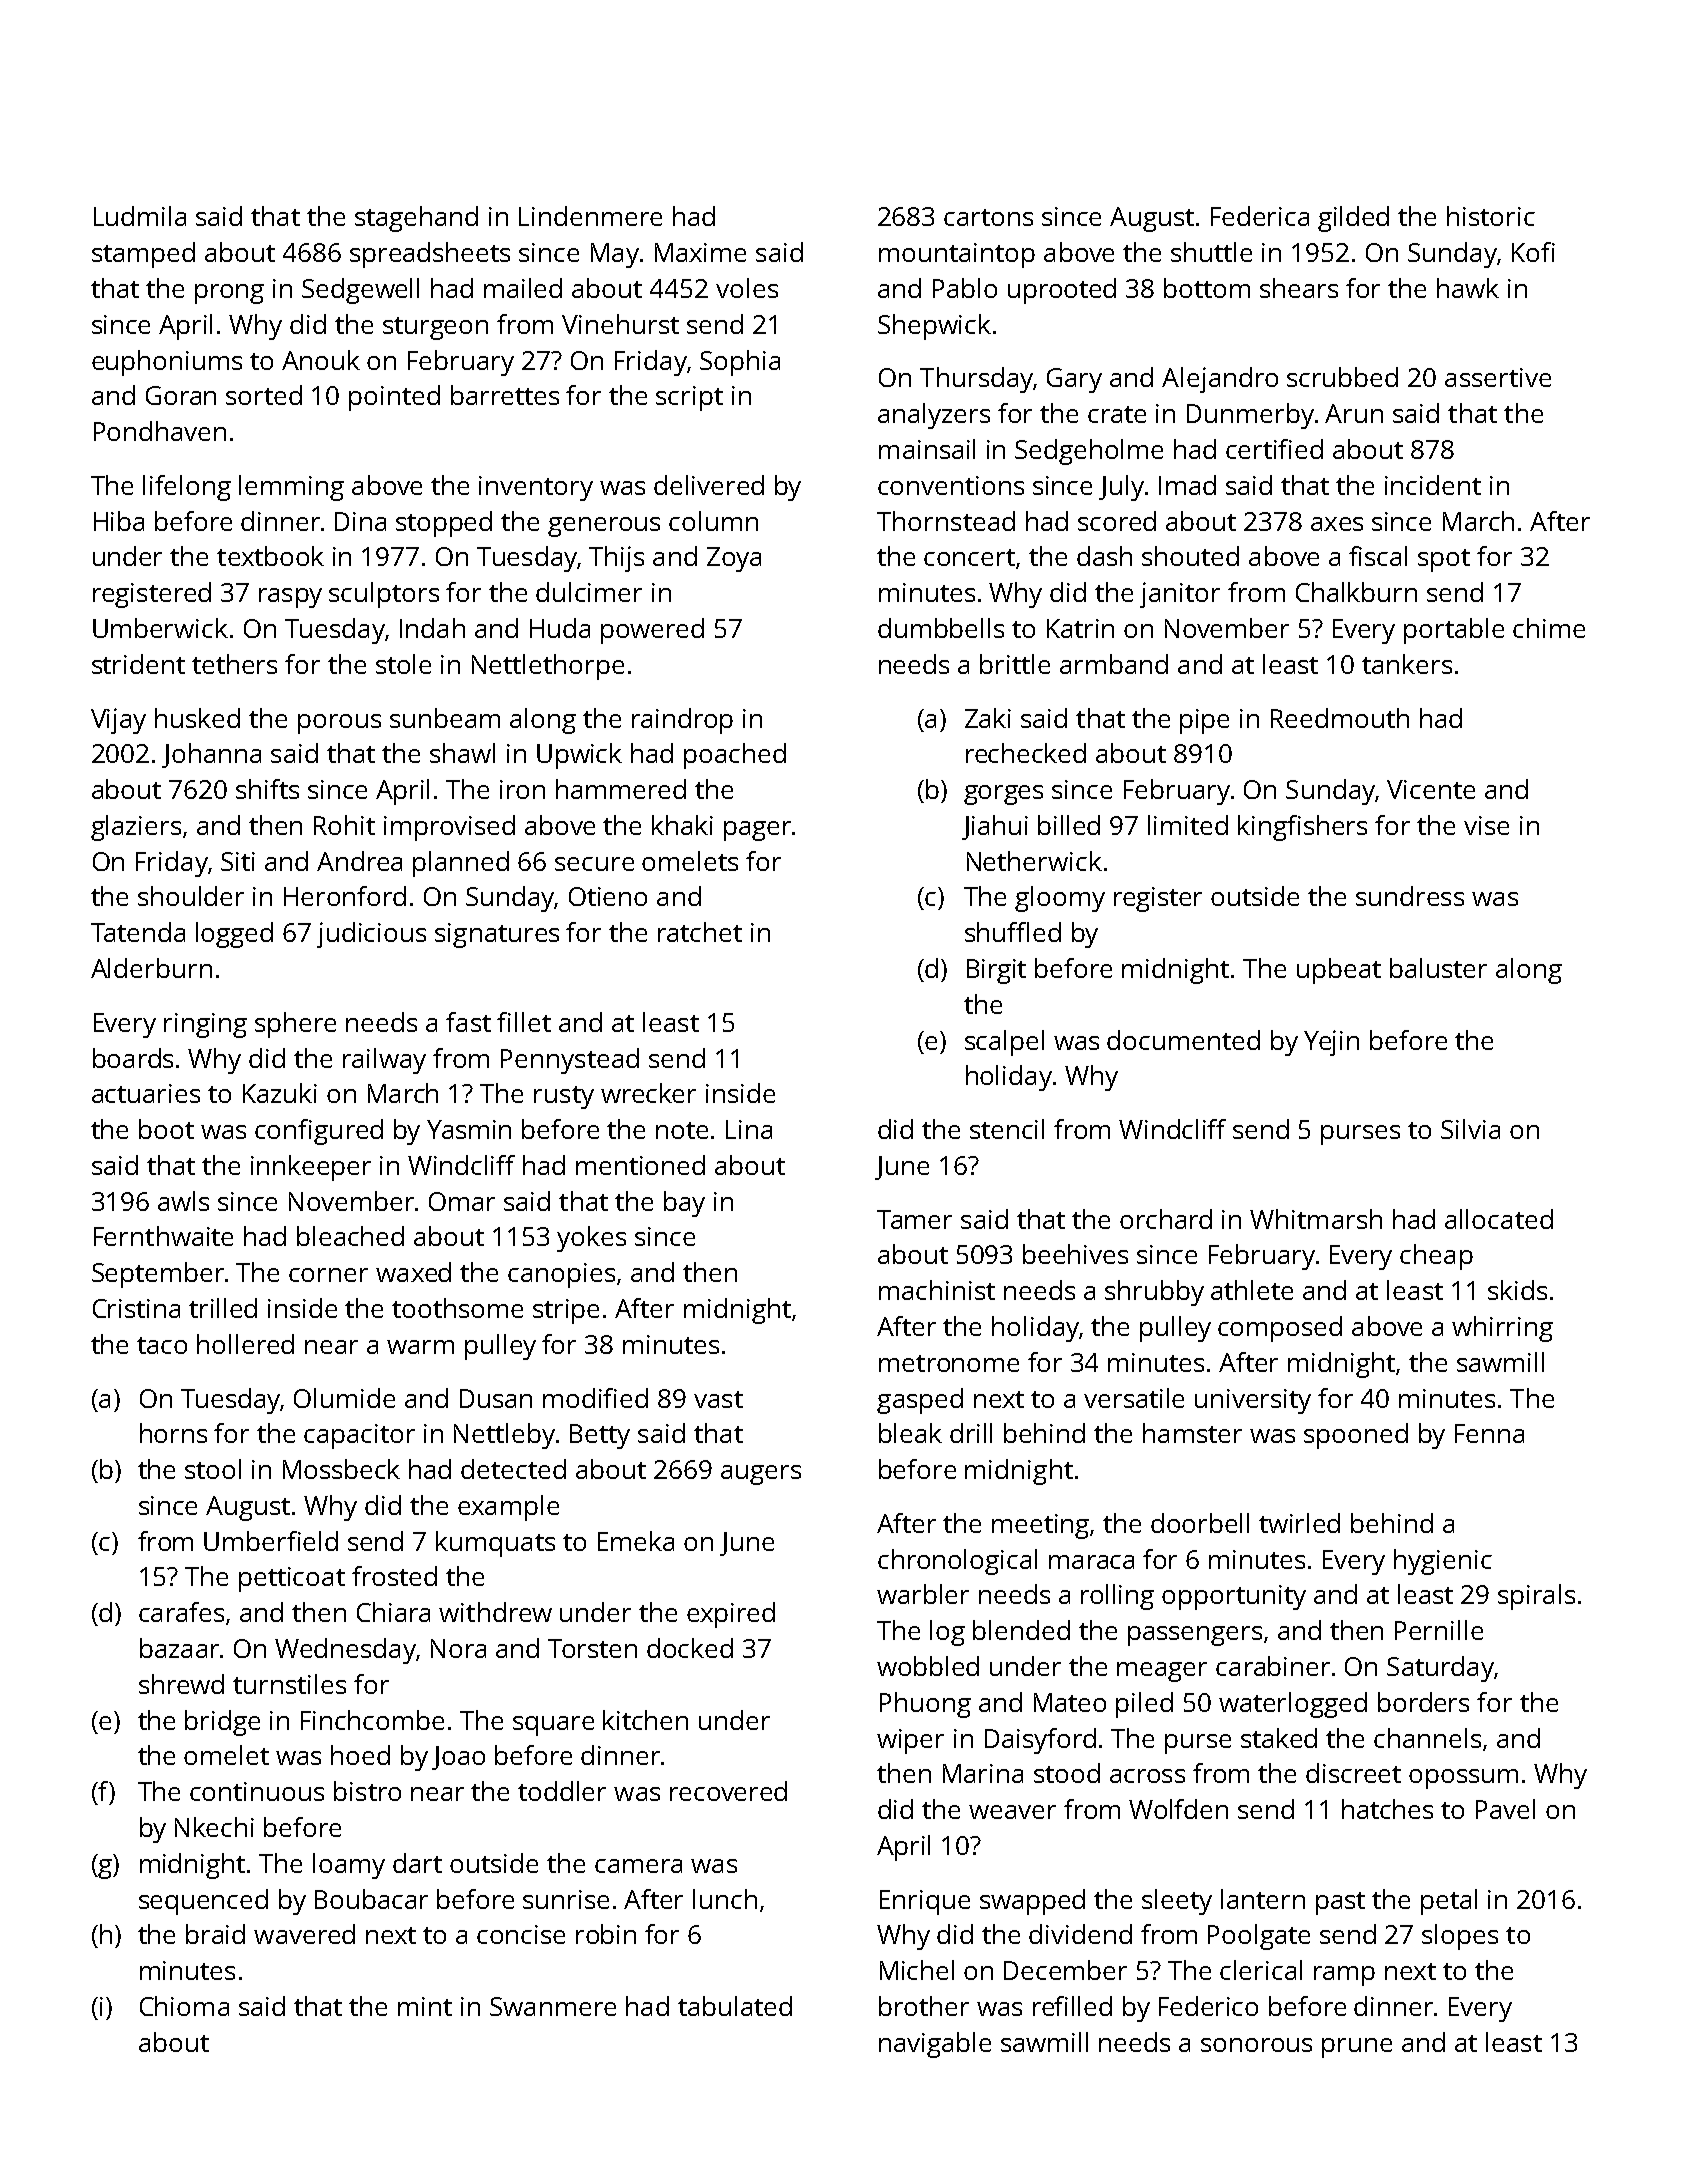 This document has height=2178, width=1683. What do you see at coordinates (735, 2006) in the document?
I see `tabulated` at bounding box center [735, 2006].
